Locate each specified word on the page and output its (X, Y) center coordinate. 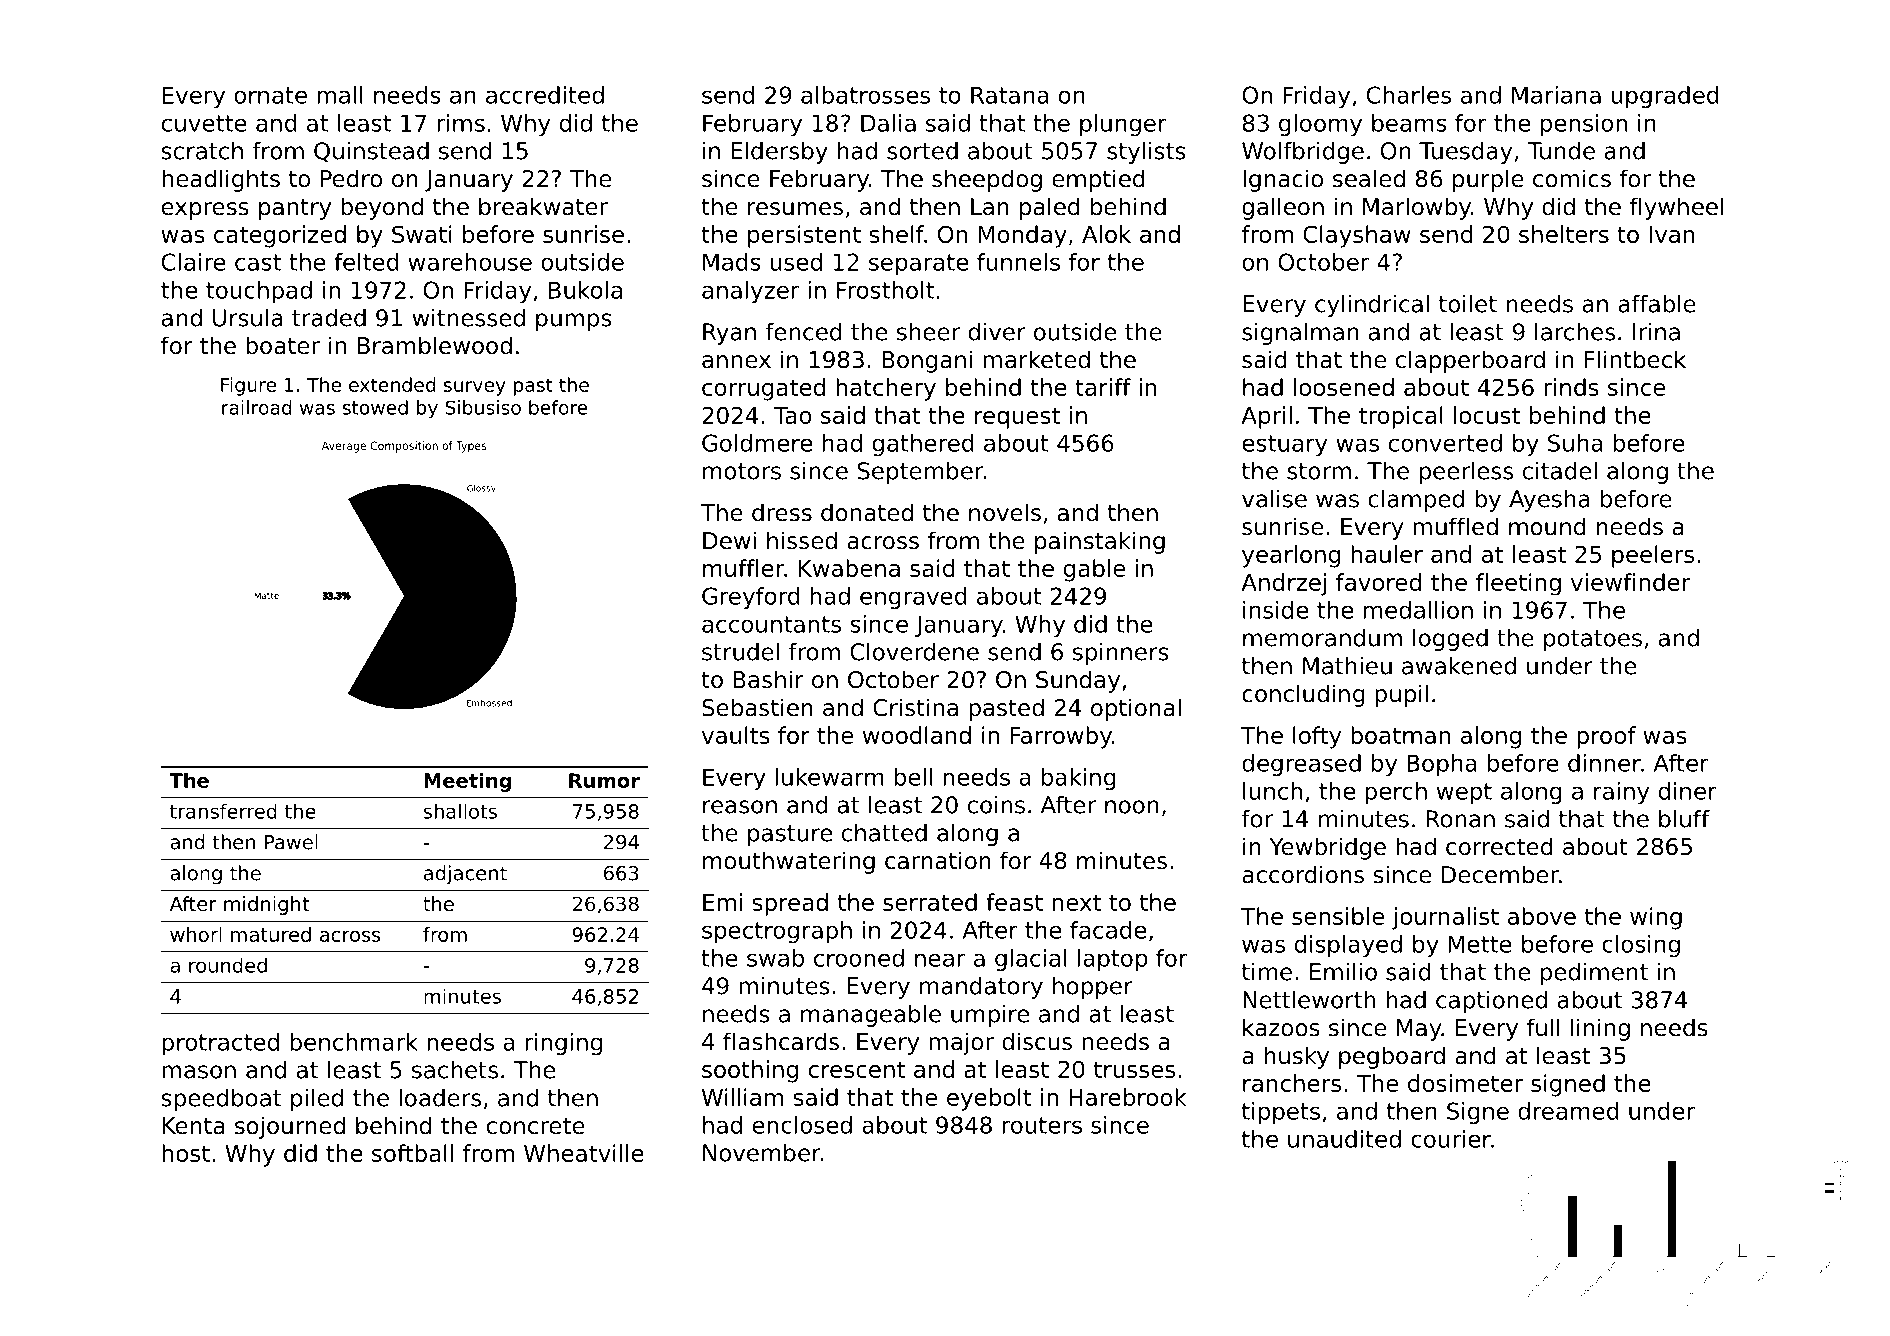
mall (340, 95)
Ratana (1010, 95)
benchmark (354, 1042)
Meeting (467, 782)
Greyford (751, 598)
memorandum (1322, 638)
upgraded (1665, 97)
